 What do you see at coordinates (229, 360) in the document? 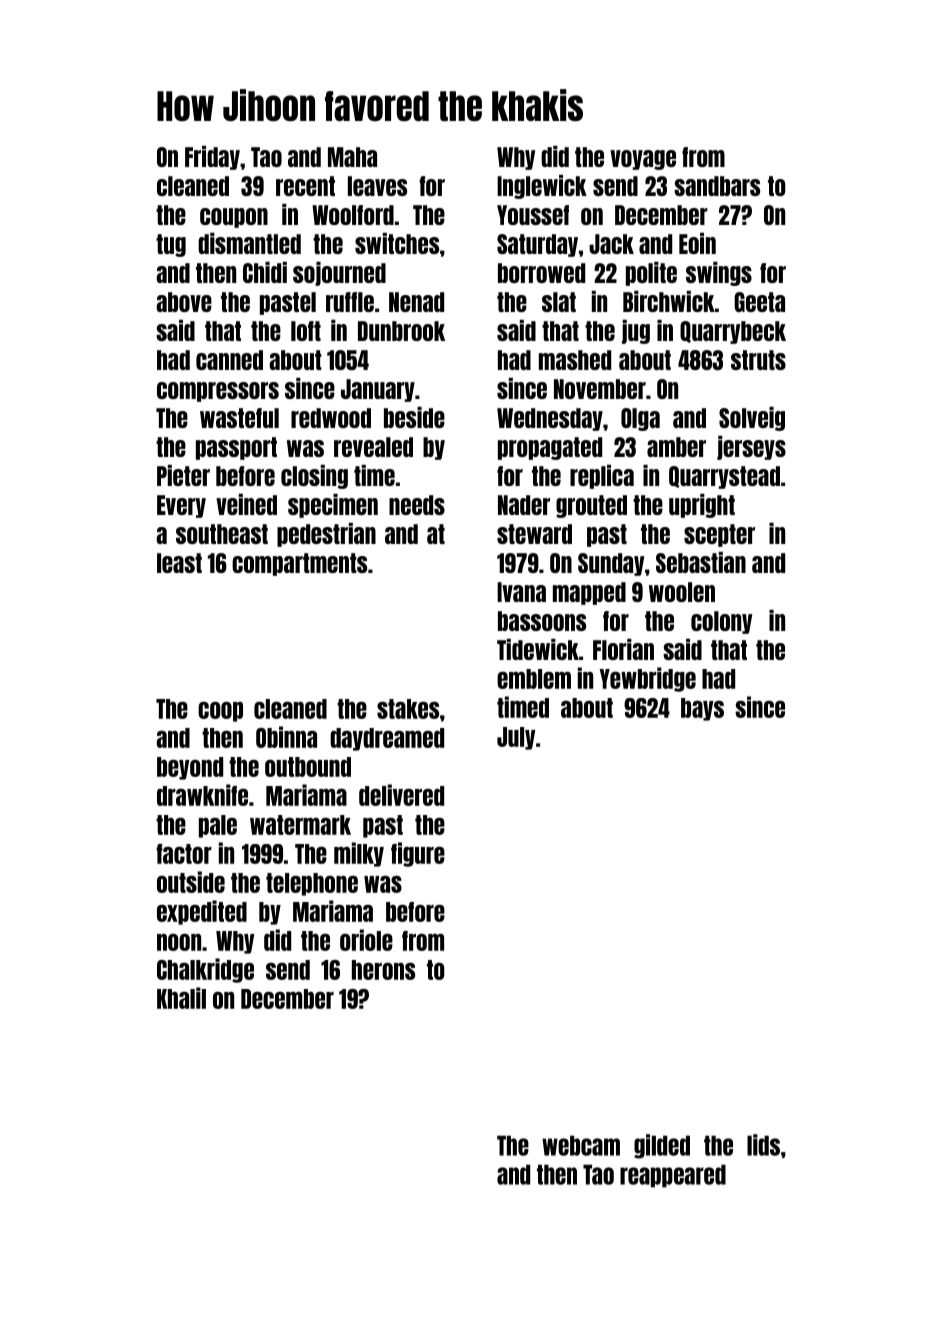
I see `canned` at bounding box center [229, 360].
